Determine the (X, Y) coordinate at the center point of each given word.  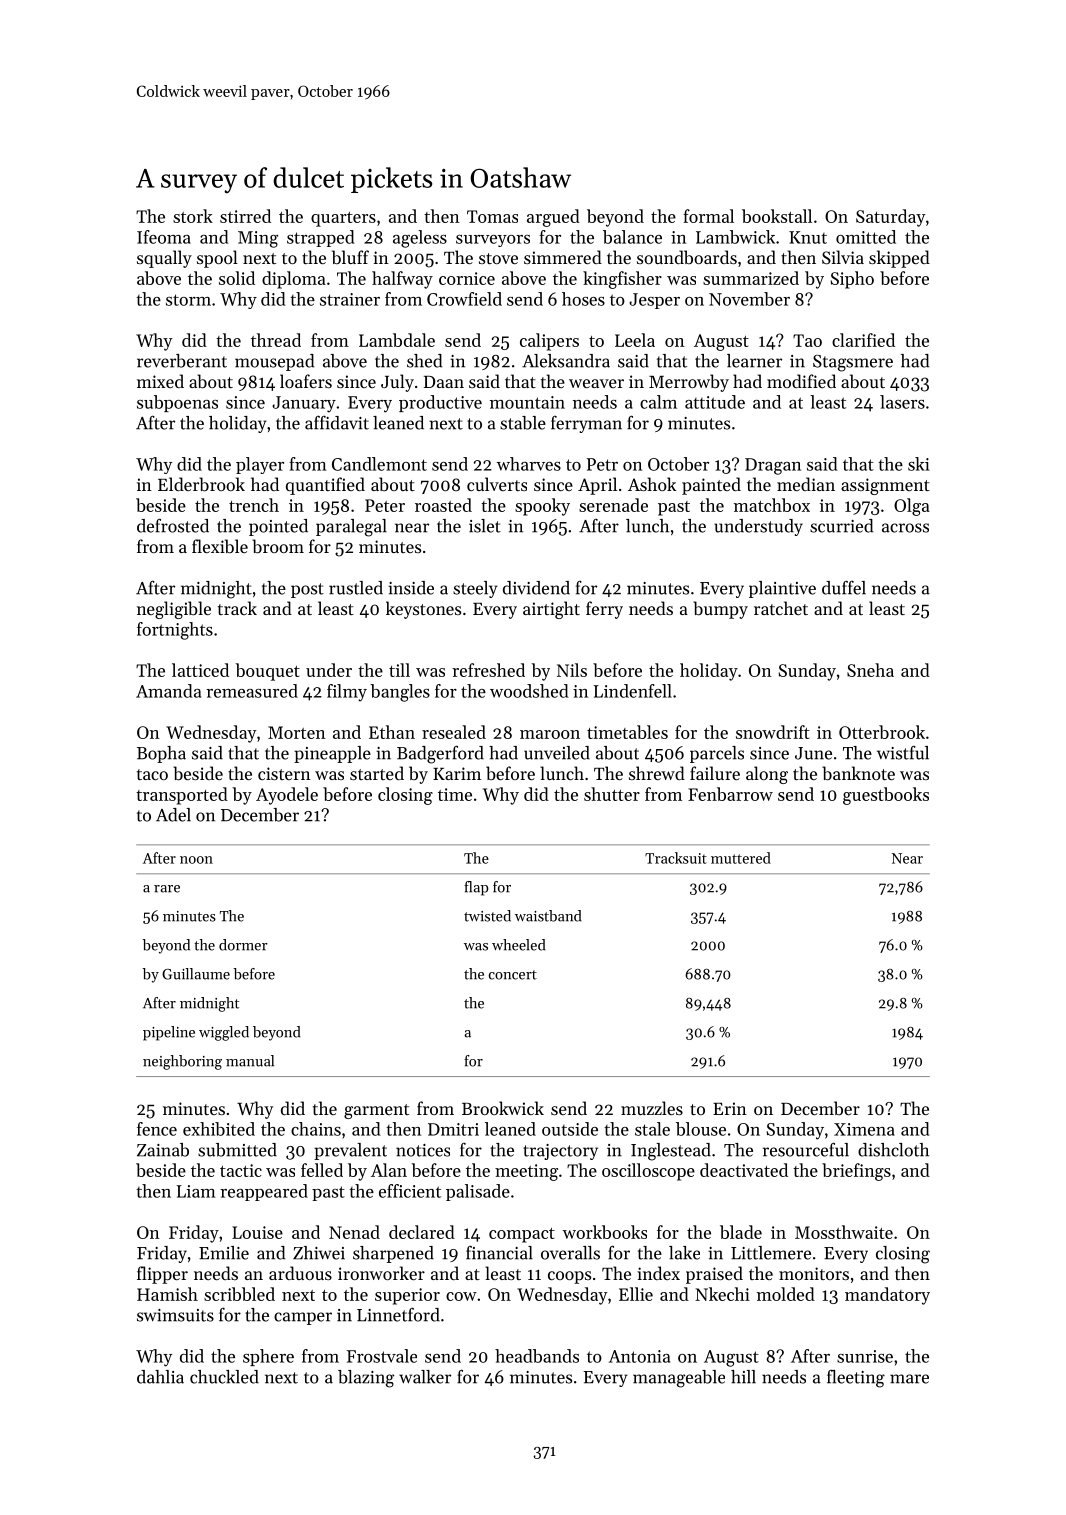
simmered (563, 257)
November (749, 299)
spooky (542, 507)
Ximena (864, 1129)
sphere (268, 1357)
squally (164, 259)
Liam (196, 1191)
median (806, 484)
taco (152, 774)
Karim (457, 773)
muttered (741, 858)
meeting (526, 1172)
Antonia (639, 1356)
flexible (220, 546)
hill (743, 1377)
